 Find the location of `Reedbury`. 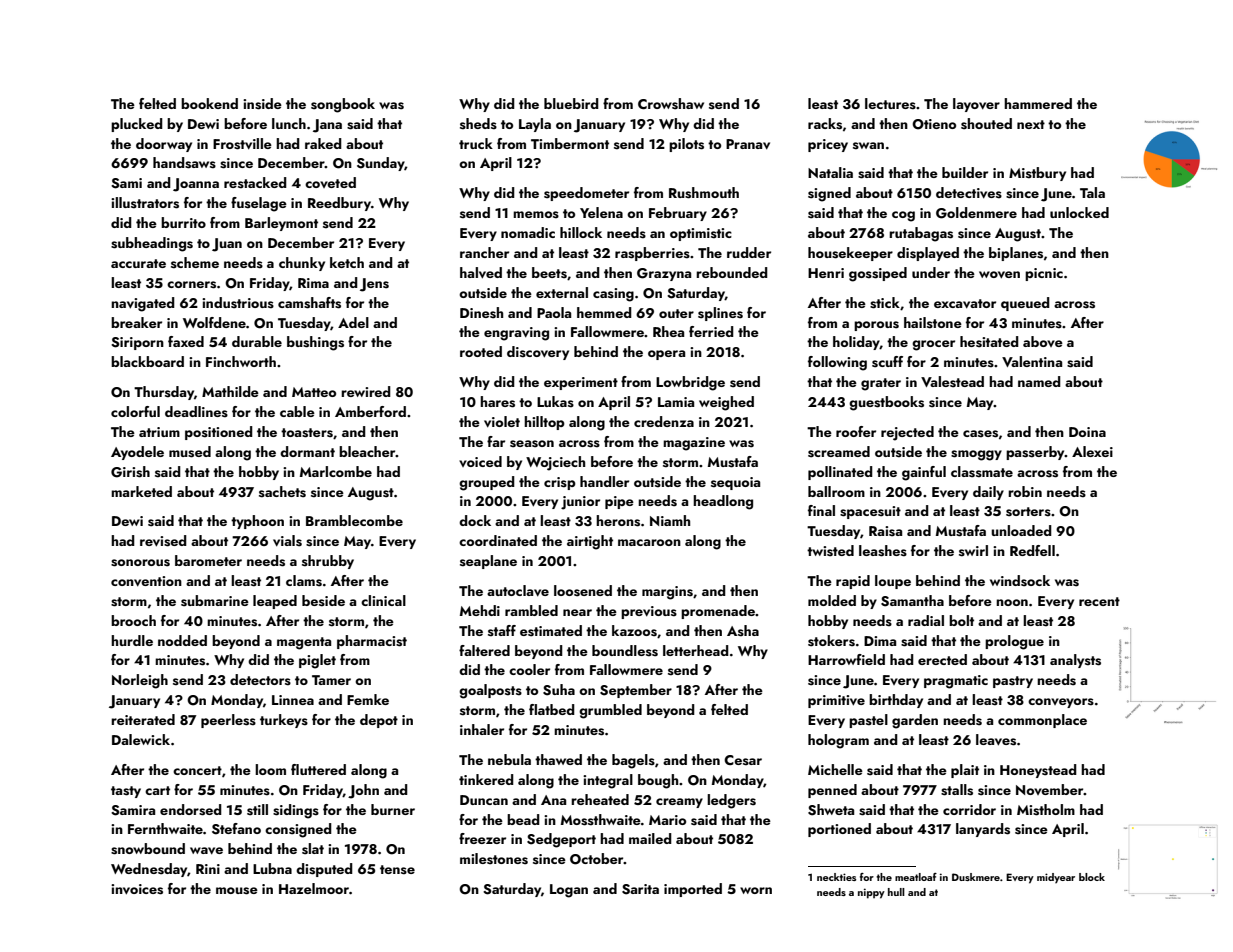

Reedbury is located at coordinates (339, 204).
